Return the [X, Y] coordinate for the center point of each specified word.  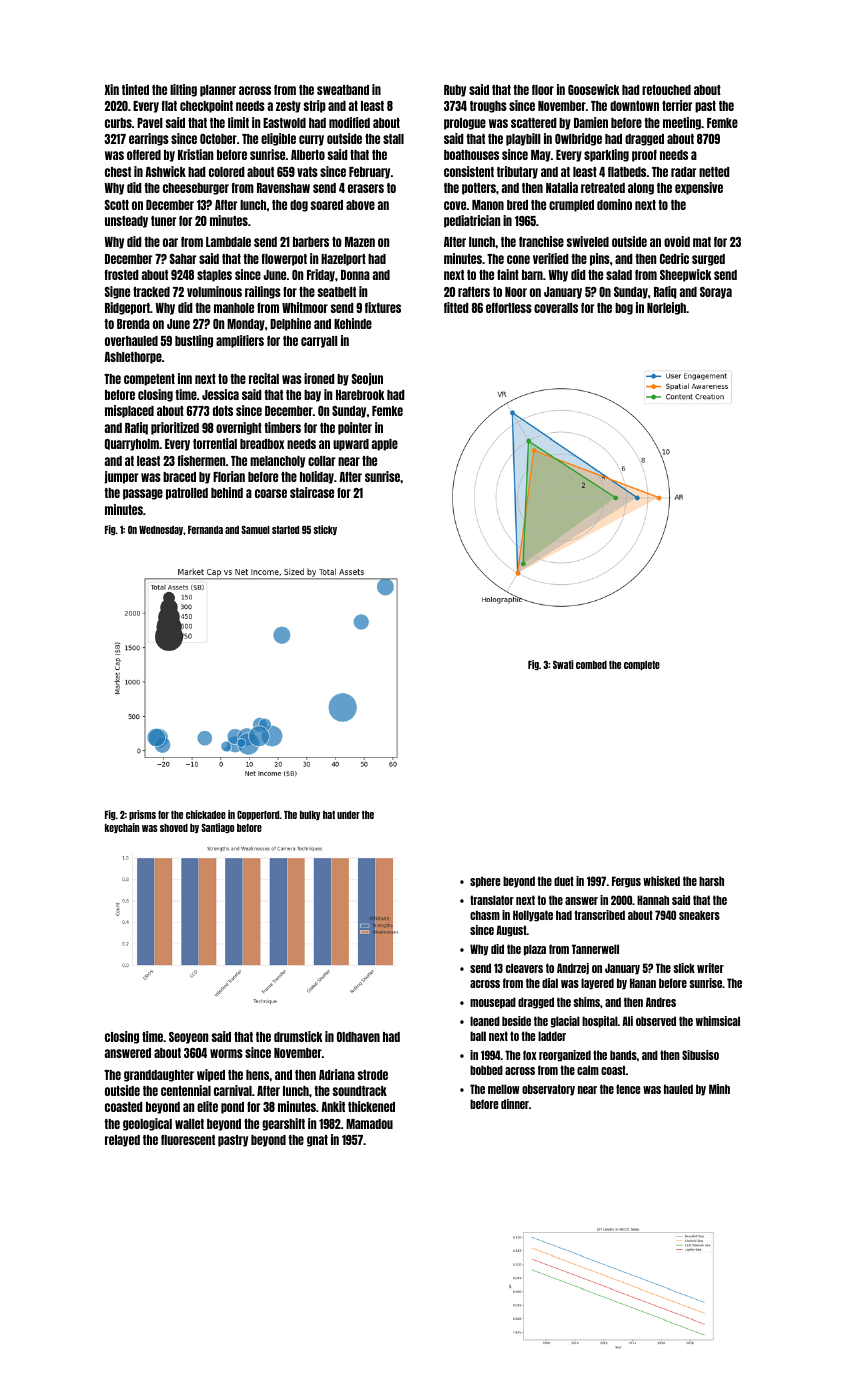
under [348, 815]
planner [218, 91]
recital [264, 378]
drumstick [298, 1036]
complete [642, 665]
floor [543, 90]
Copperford [258, 815]
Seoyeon [188, 1038]
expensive [699, 188]
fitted [456, 307]
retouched [666, 90]
